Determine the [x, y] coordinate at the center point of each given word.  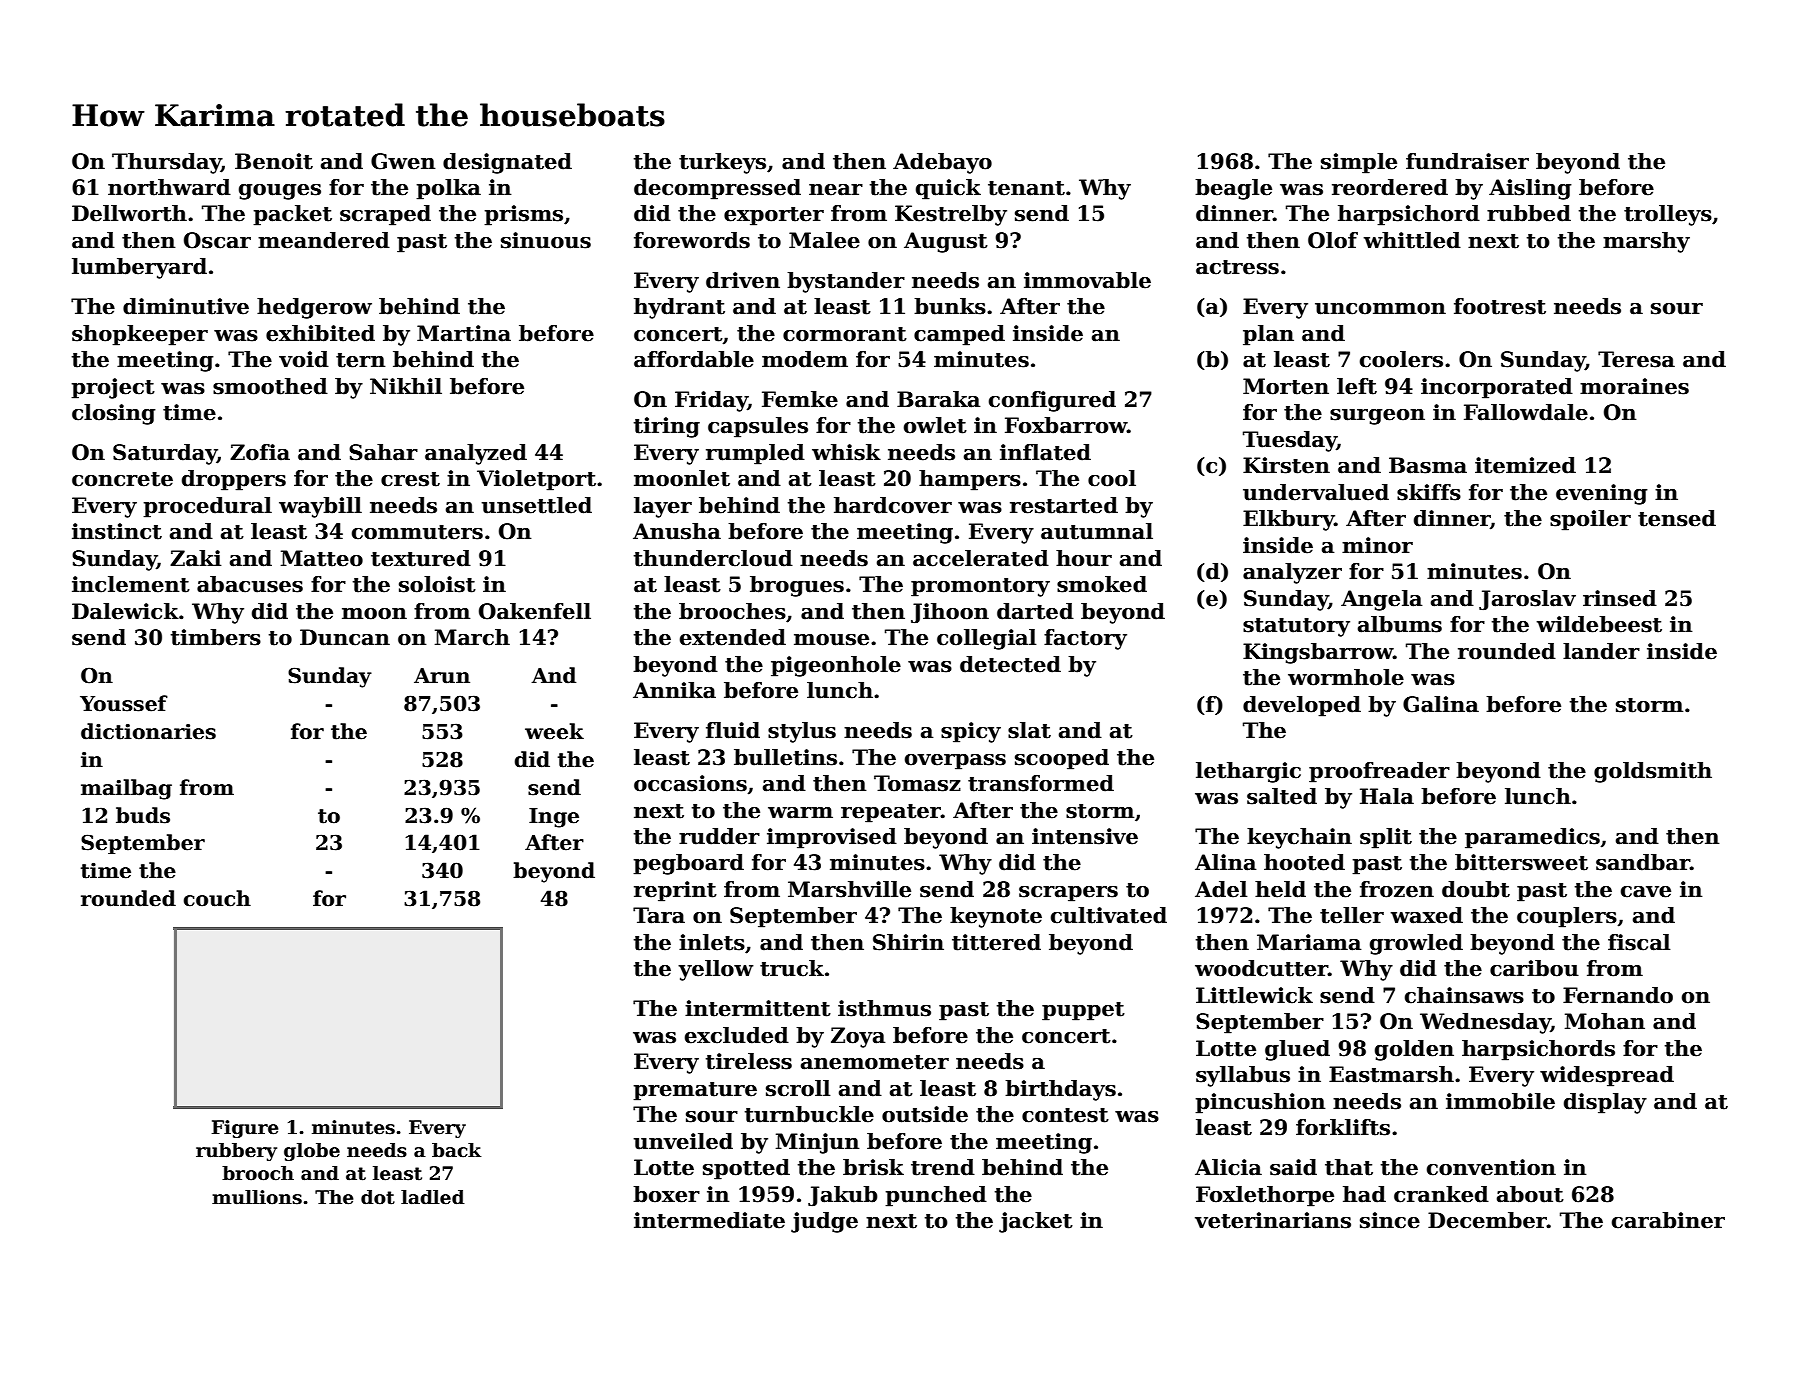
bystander [846, 282]
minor [1377, 545]
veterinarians [1273, 1220]
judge [824, 1222]
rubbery [236, 1152]
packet [292, 215]
